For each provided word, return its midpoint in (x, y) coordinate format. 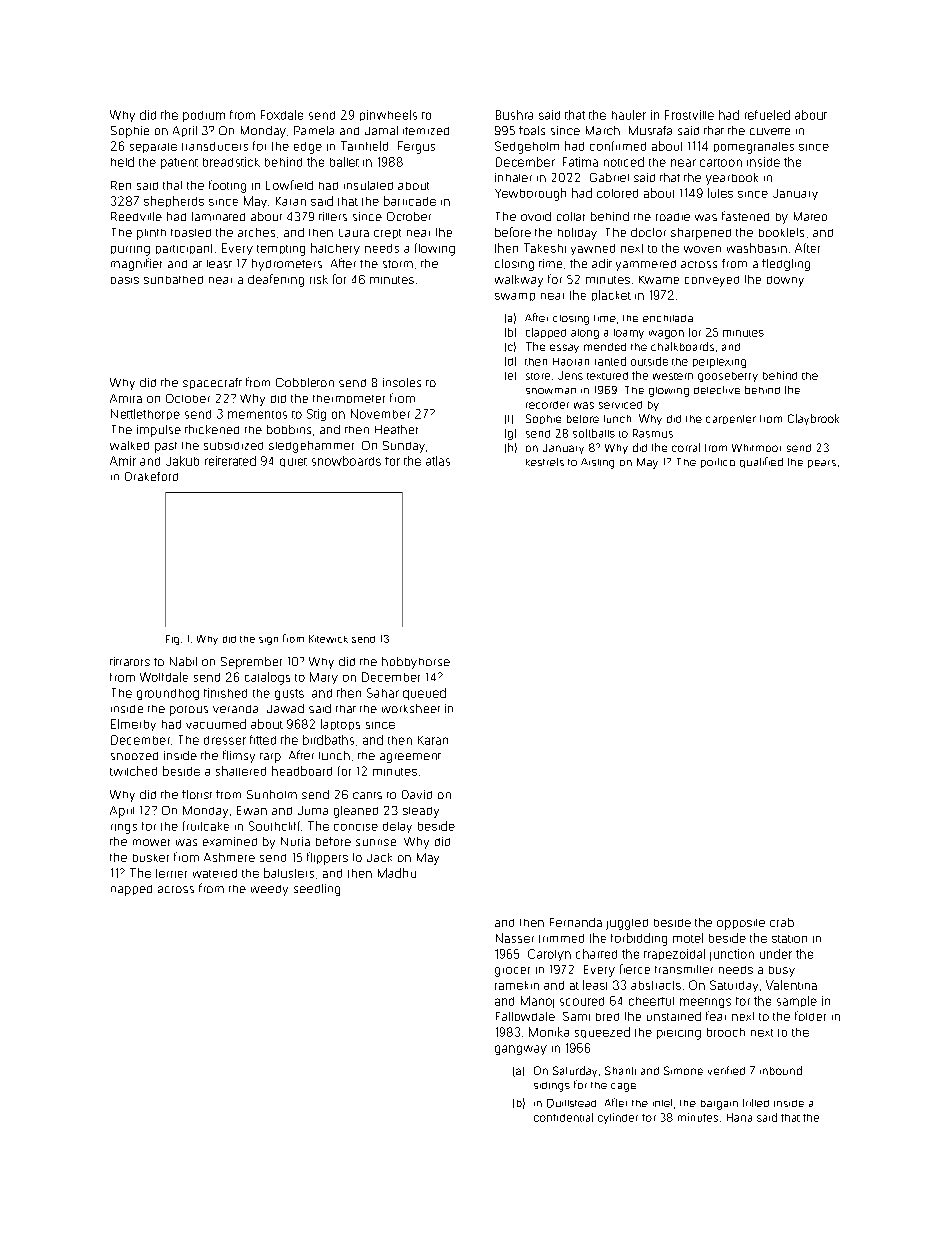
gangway (521, 1050)
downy (785, 281)
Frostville (689, 115)
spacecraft (212, 383)
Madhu (397, 873)
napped (131, 890)
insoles (402, 382)
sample (797, 1001)
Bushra (514, 115)
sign (268, 641)
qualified (761, 462)
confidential (563, 1117)
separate (153, 148)
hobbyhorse (416, 663)
